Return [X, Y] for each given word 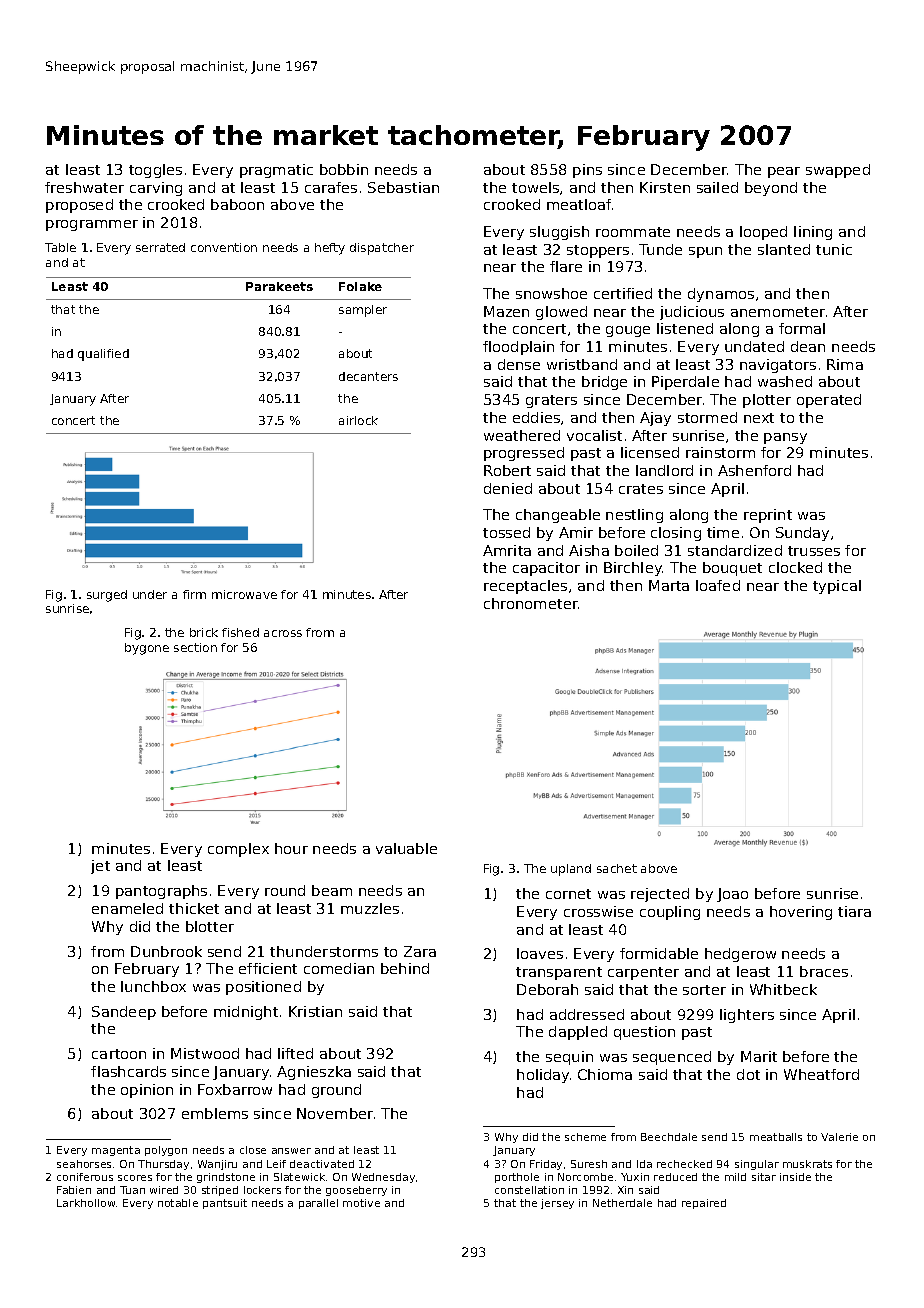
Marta [669, 585]
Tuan [132, 1190]
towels [535, 187]
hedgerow [740, 955]
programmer [92, 225]
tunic [834, 249]
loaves [540, 953]
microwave [244, 594]
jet [100, 867]
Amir [576, 532]
